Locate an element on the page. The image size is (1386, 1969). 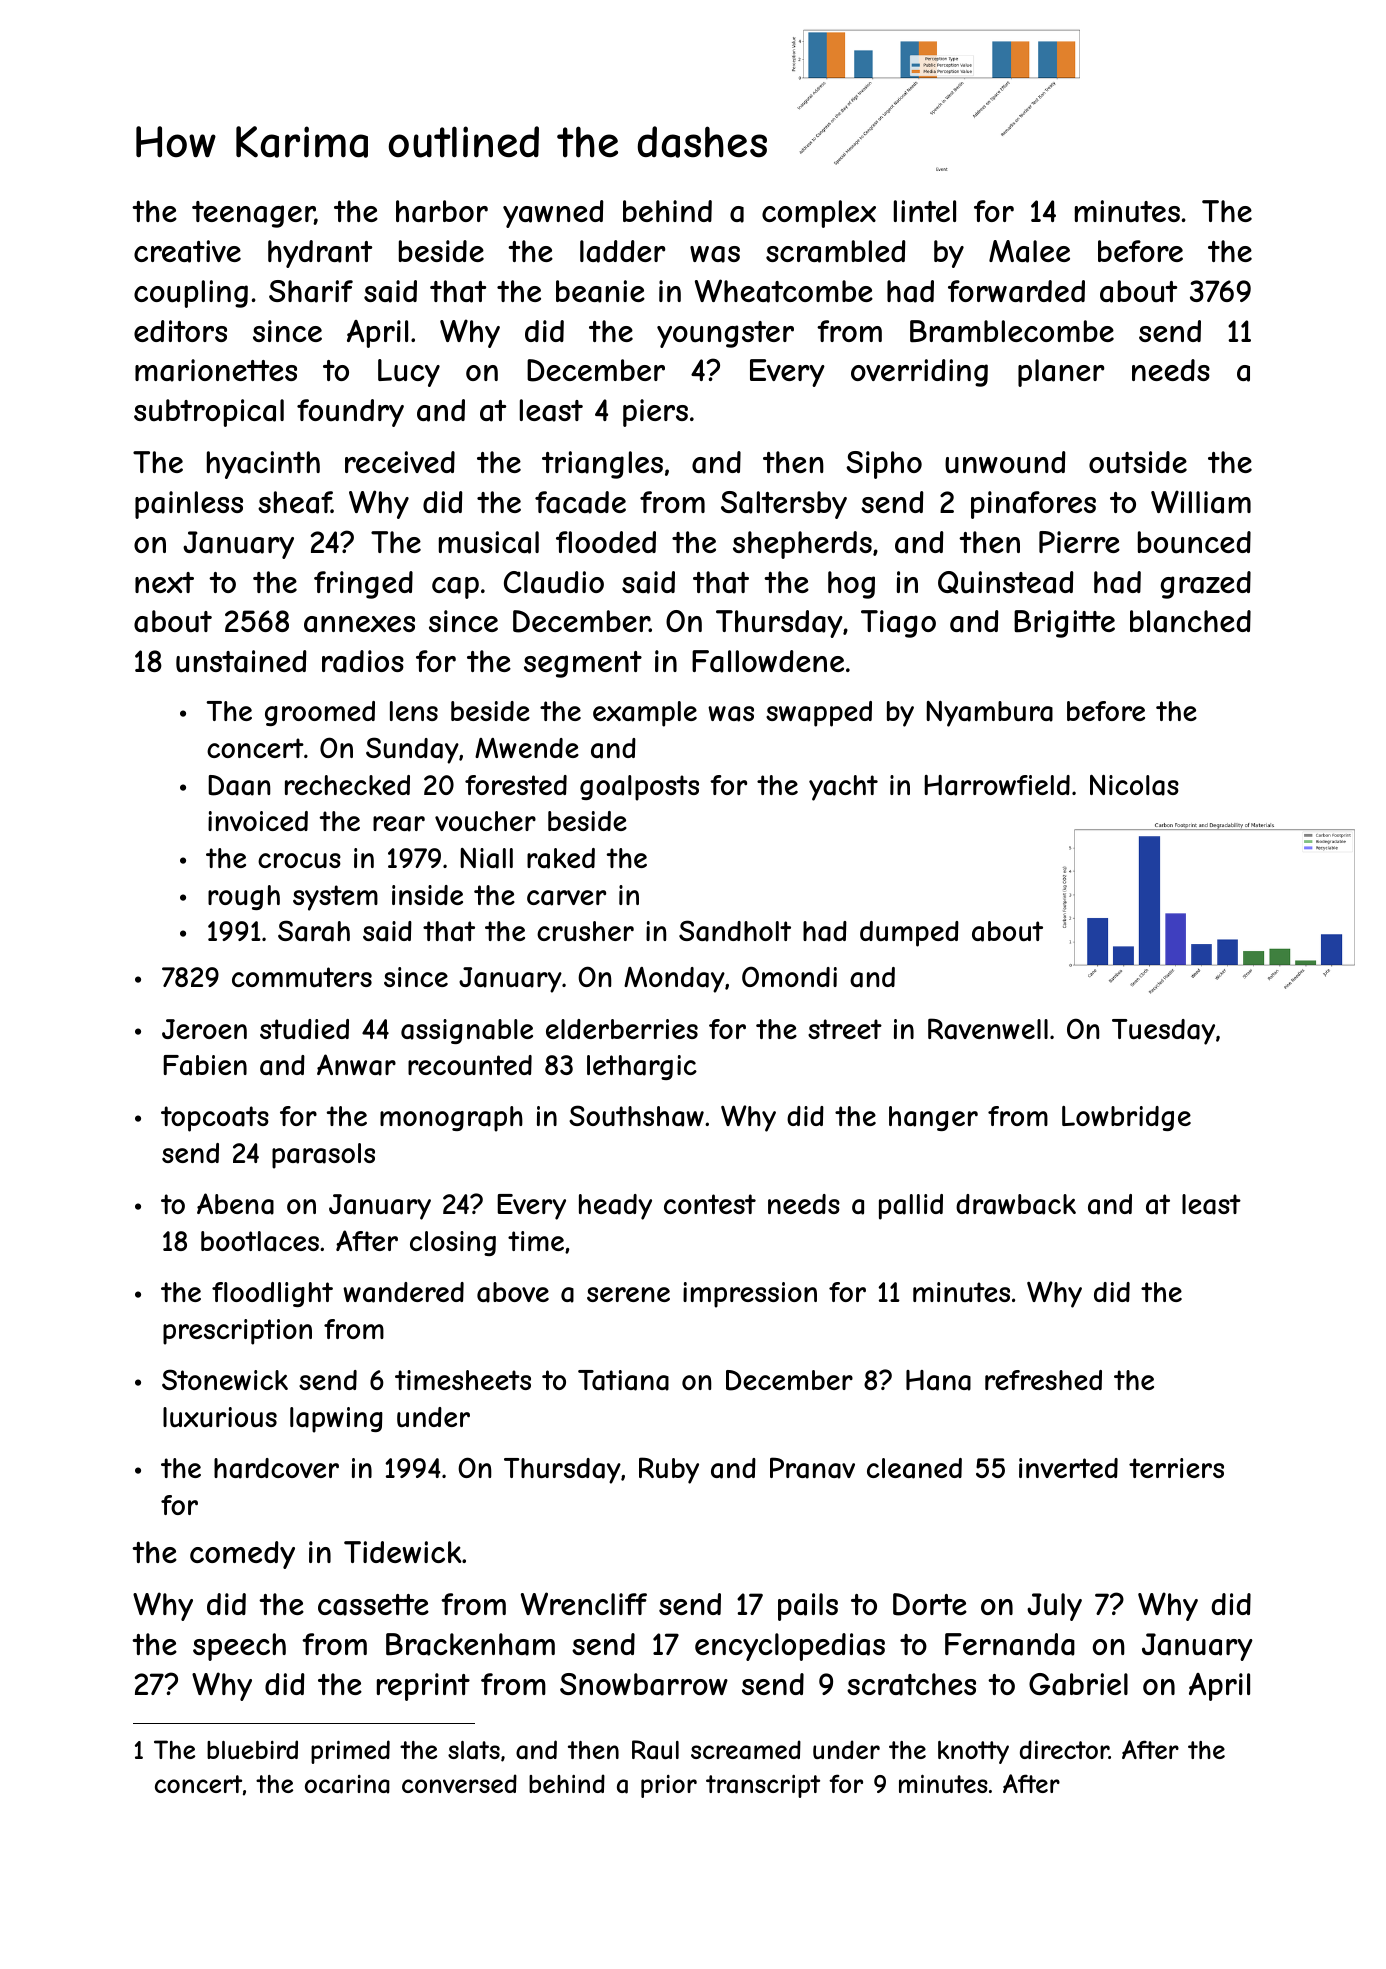
floodlight is located at coordinates (272, 1294).
